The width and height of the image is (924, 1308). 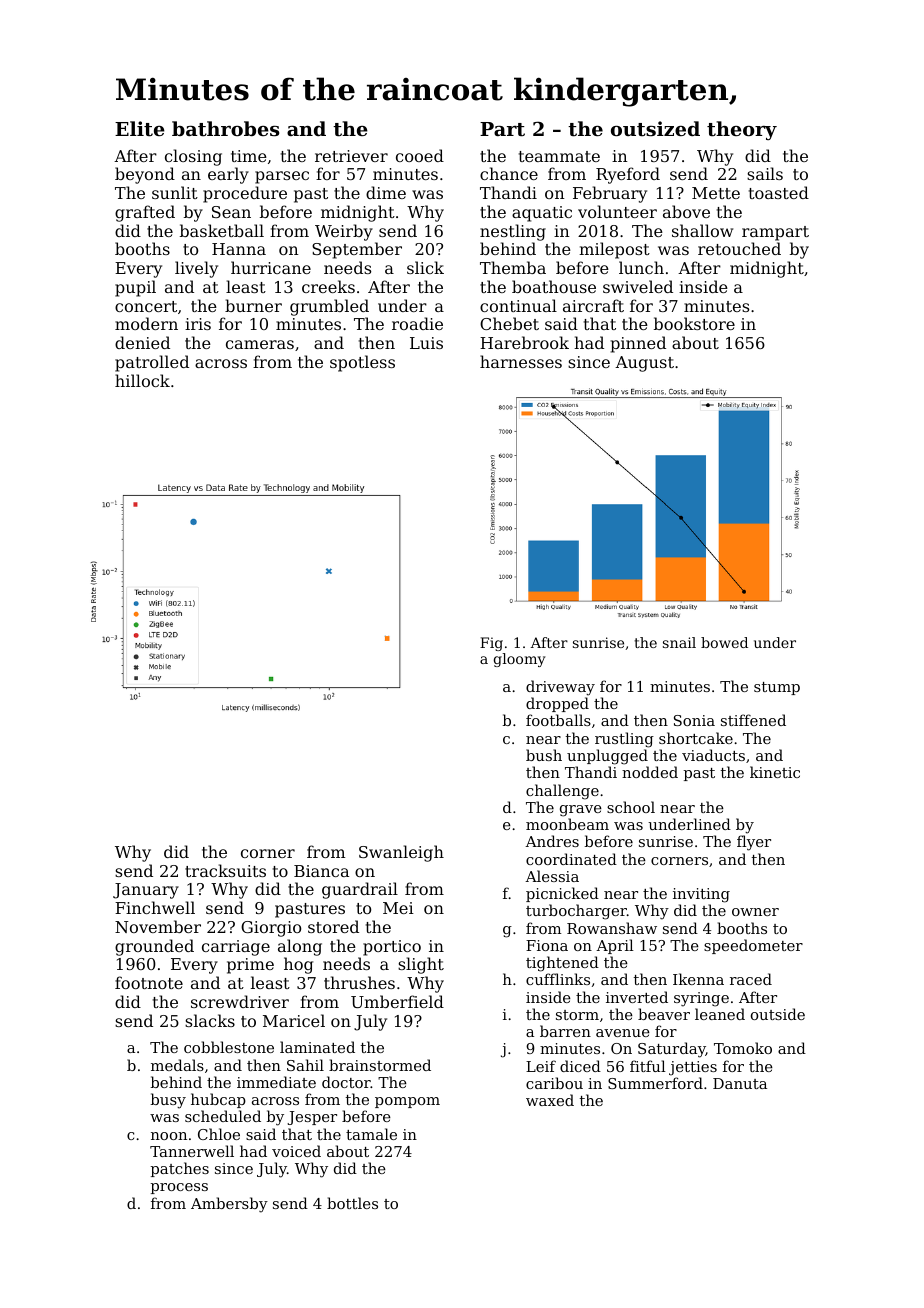 What do you see at coordinates (225, 129) in the image?
I see `bathrobes` at bounding box center [225, 129].
